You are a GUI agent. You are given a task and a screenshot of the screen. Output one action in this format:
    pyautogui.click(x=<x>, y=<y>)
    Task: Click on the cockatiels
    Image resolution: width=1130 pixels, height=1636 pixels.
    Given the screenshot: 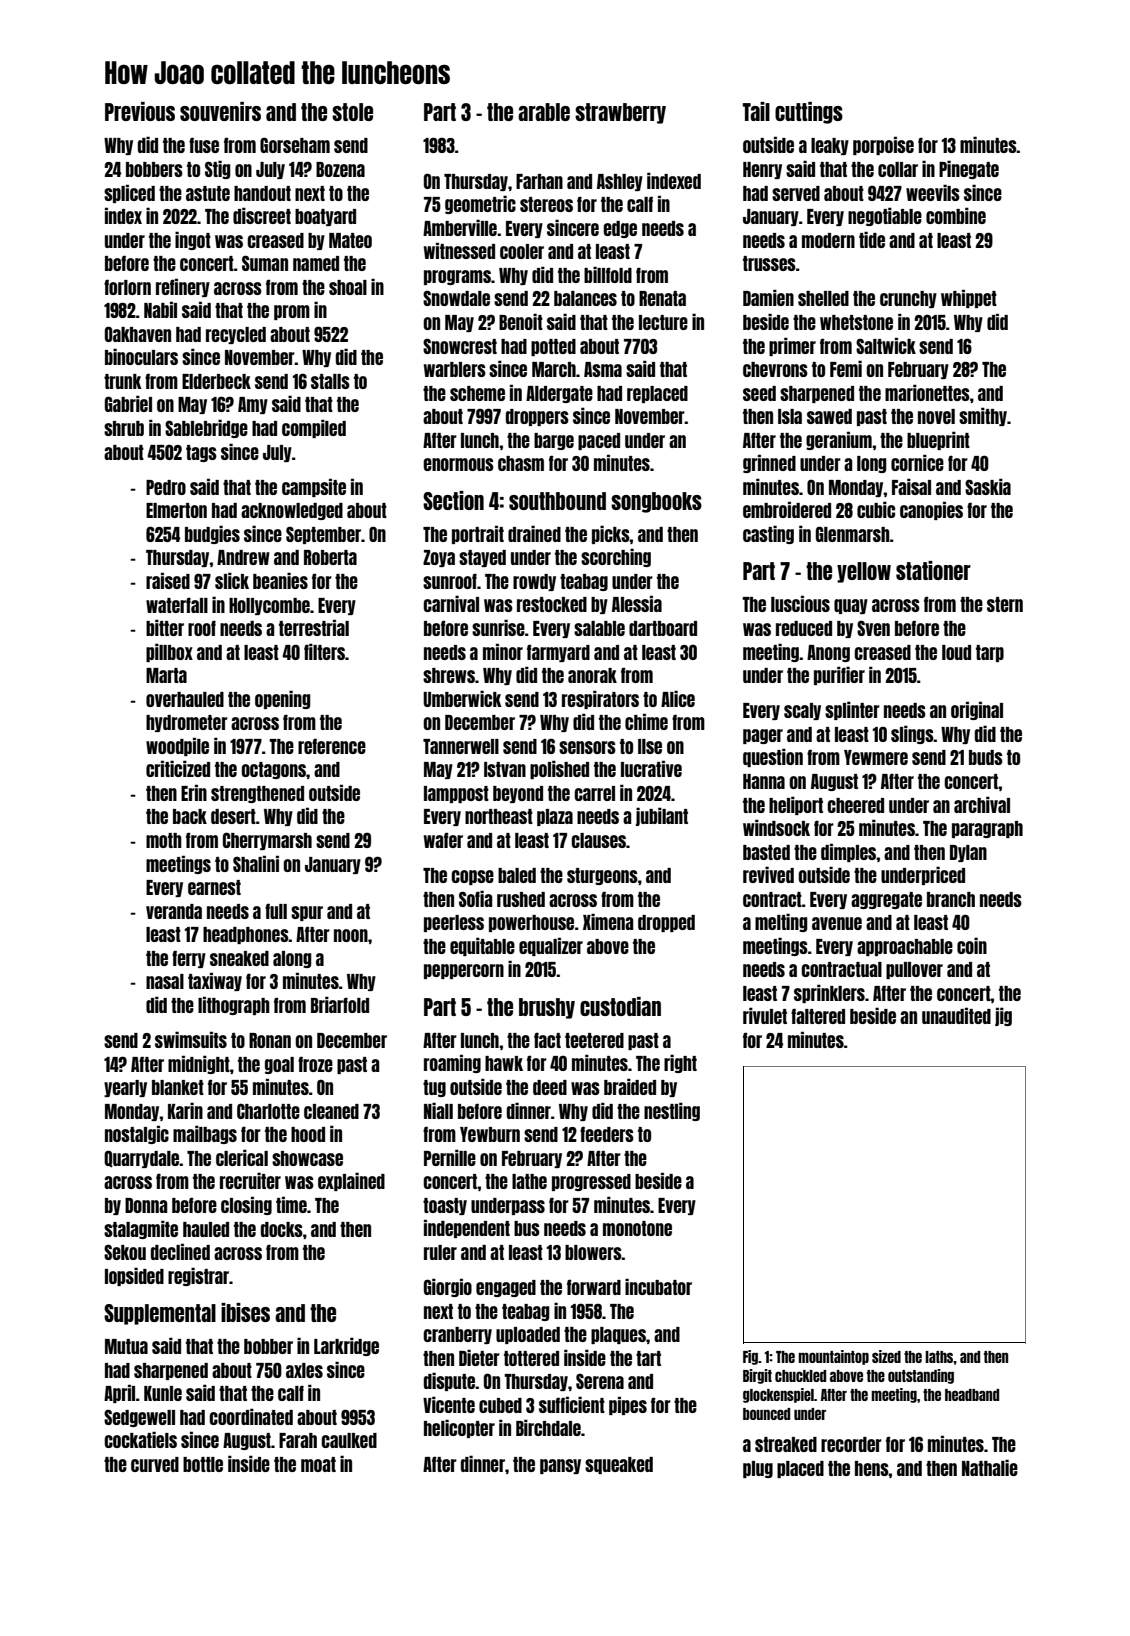 What is the action you would take?
    pyautogui.click(x=140, y=1439)
